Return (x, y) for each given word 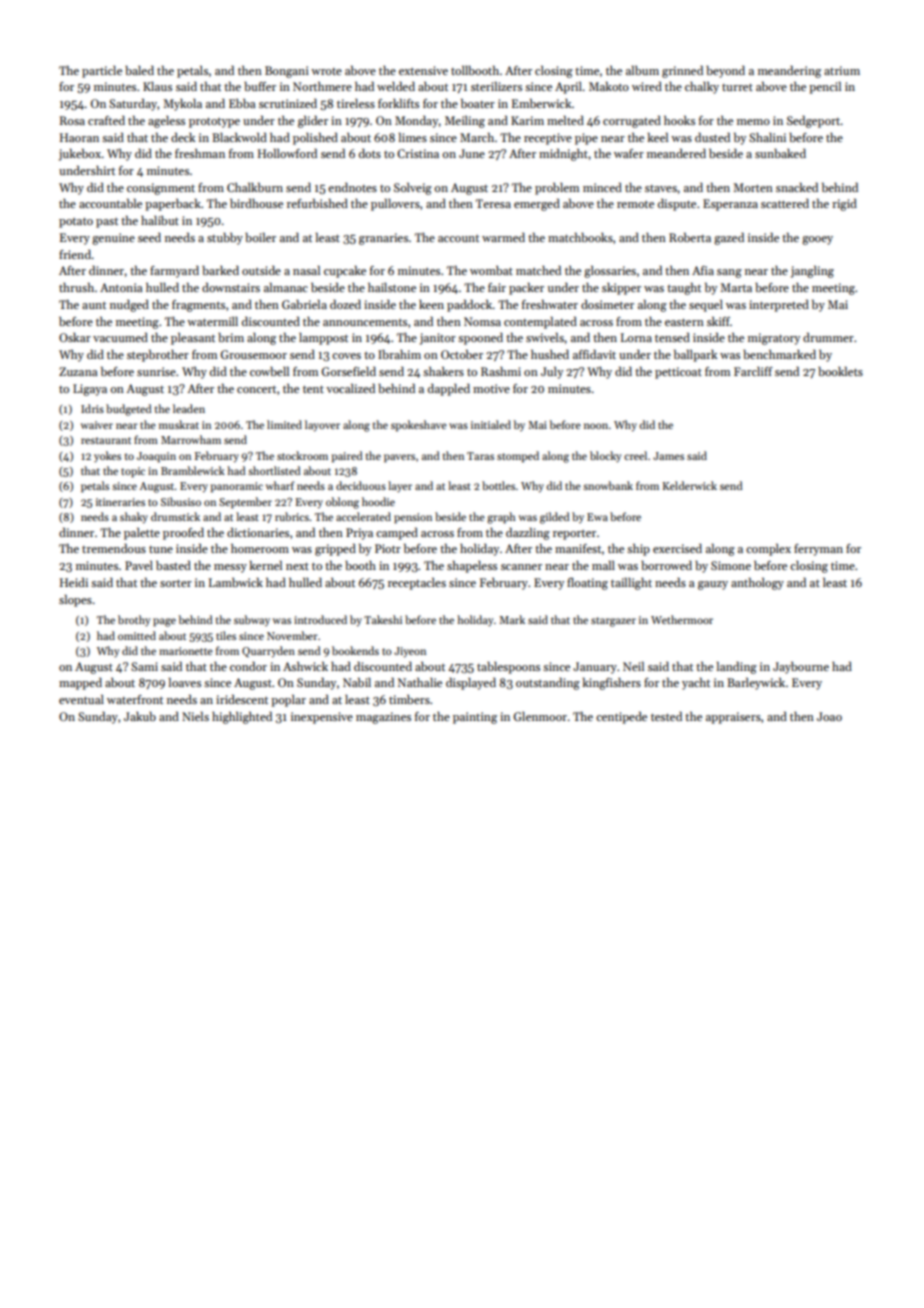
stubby (225, 239)
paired (347, 457)
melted (565, 120)
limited (284, 424)
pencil (825, 88)
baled (139, 70)
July (552, 373)
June (472, 153)
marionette (186, 651)
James (668, 456)
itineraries (120, 502)
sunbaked (780, 153)
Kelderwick (689, 485)
